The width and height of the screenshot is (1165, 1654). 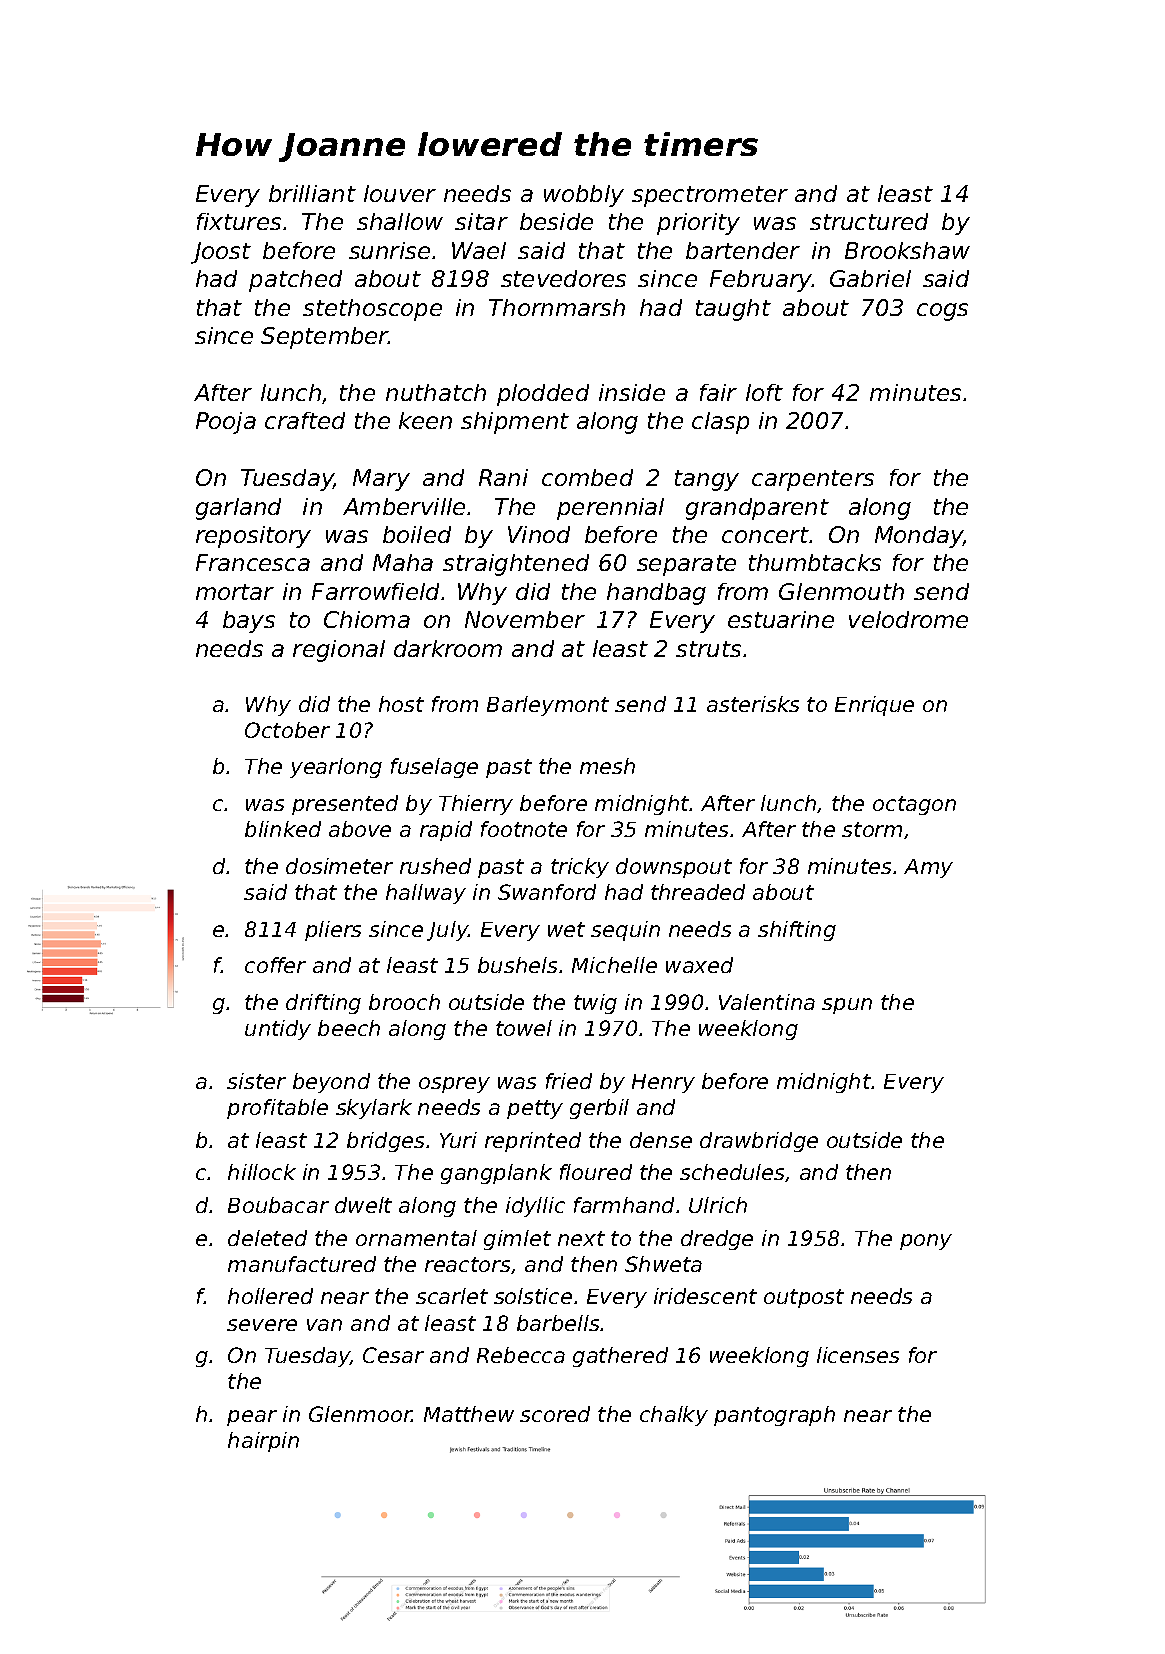 What do you see at coordinates (339, 866) in the screenshot?
I see `dosimeter` at bounding box center [339, 866].
